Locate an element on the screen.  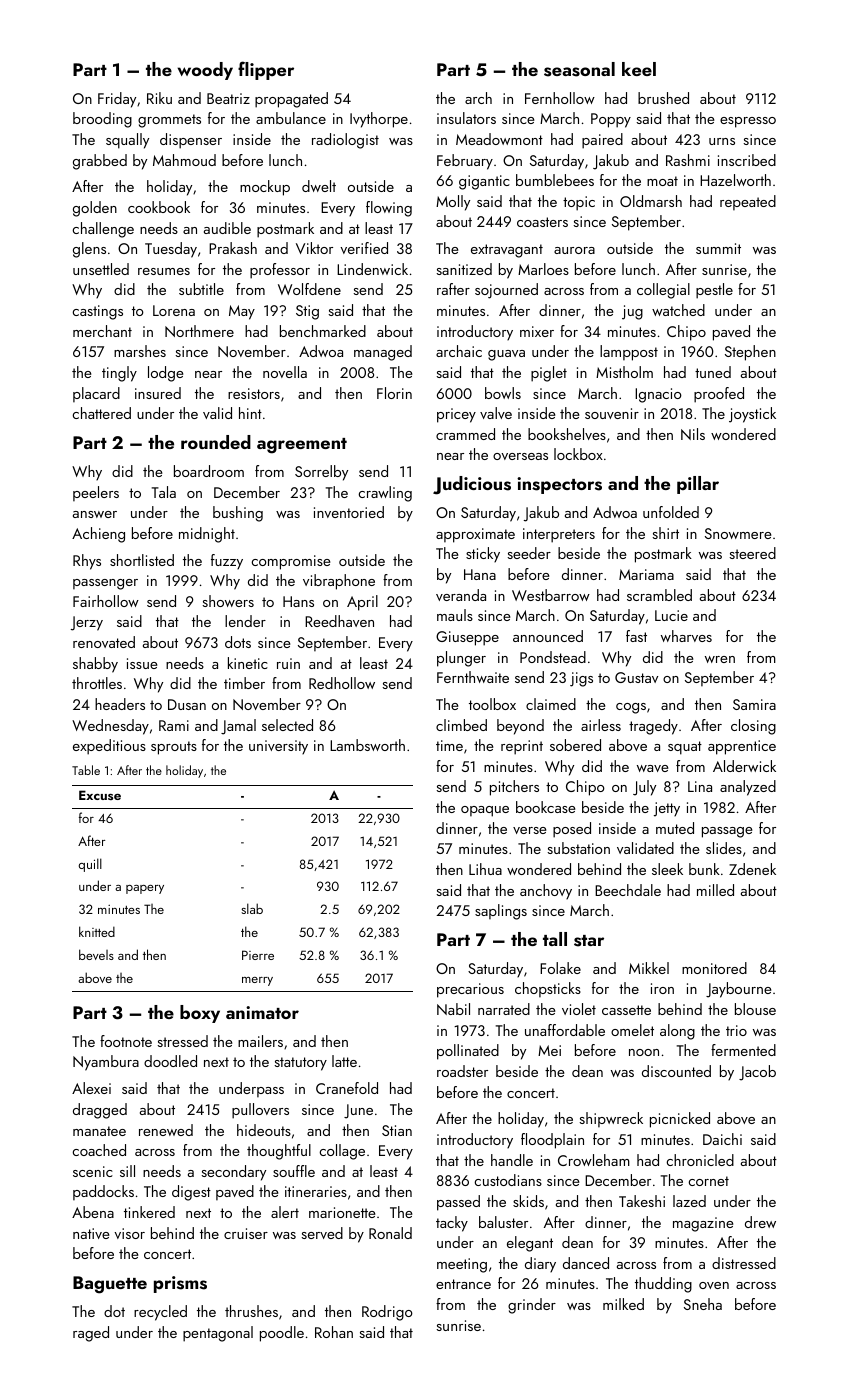
saplings is located at coordinates (501, 912).
